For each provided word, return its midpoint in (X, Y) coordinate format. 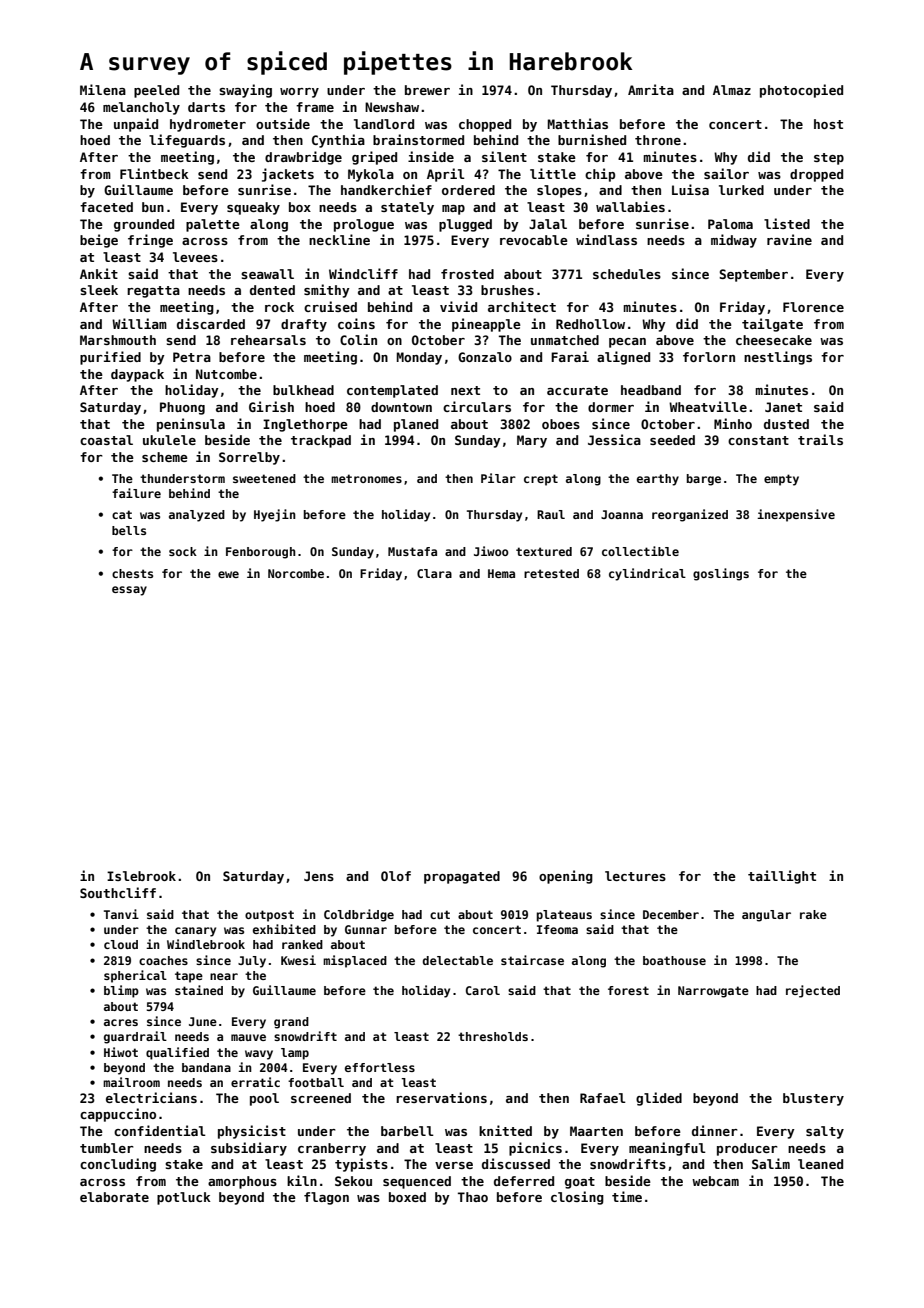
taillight (782, 877)
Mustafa (412, 551)
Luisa (690, 189)
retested (551, 573)
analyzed (197, 516)
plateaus (564, 916)
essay (129, 591)
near (224, 976)
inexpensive (796, 515)
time (627, 1196)
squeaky (253, 208)
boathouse (674, 960)
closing (577, 1198)
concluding (118, 1165)
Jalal (548, 224)
